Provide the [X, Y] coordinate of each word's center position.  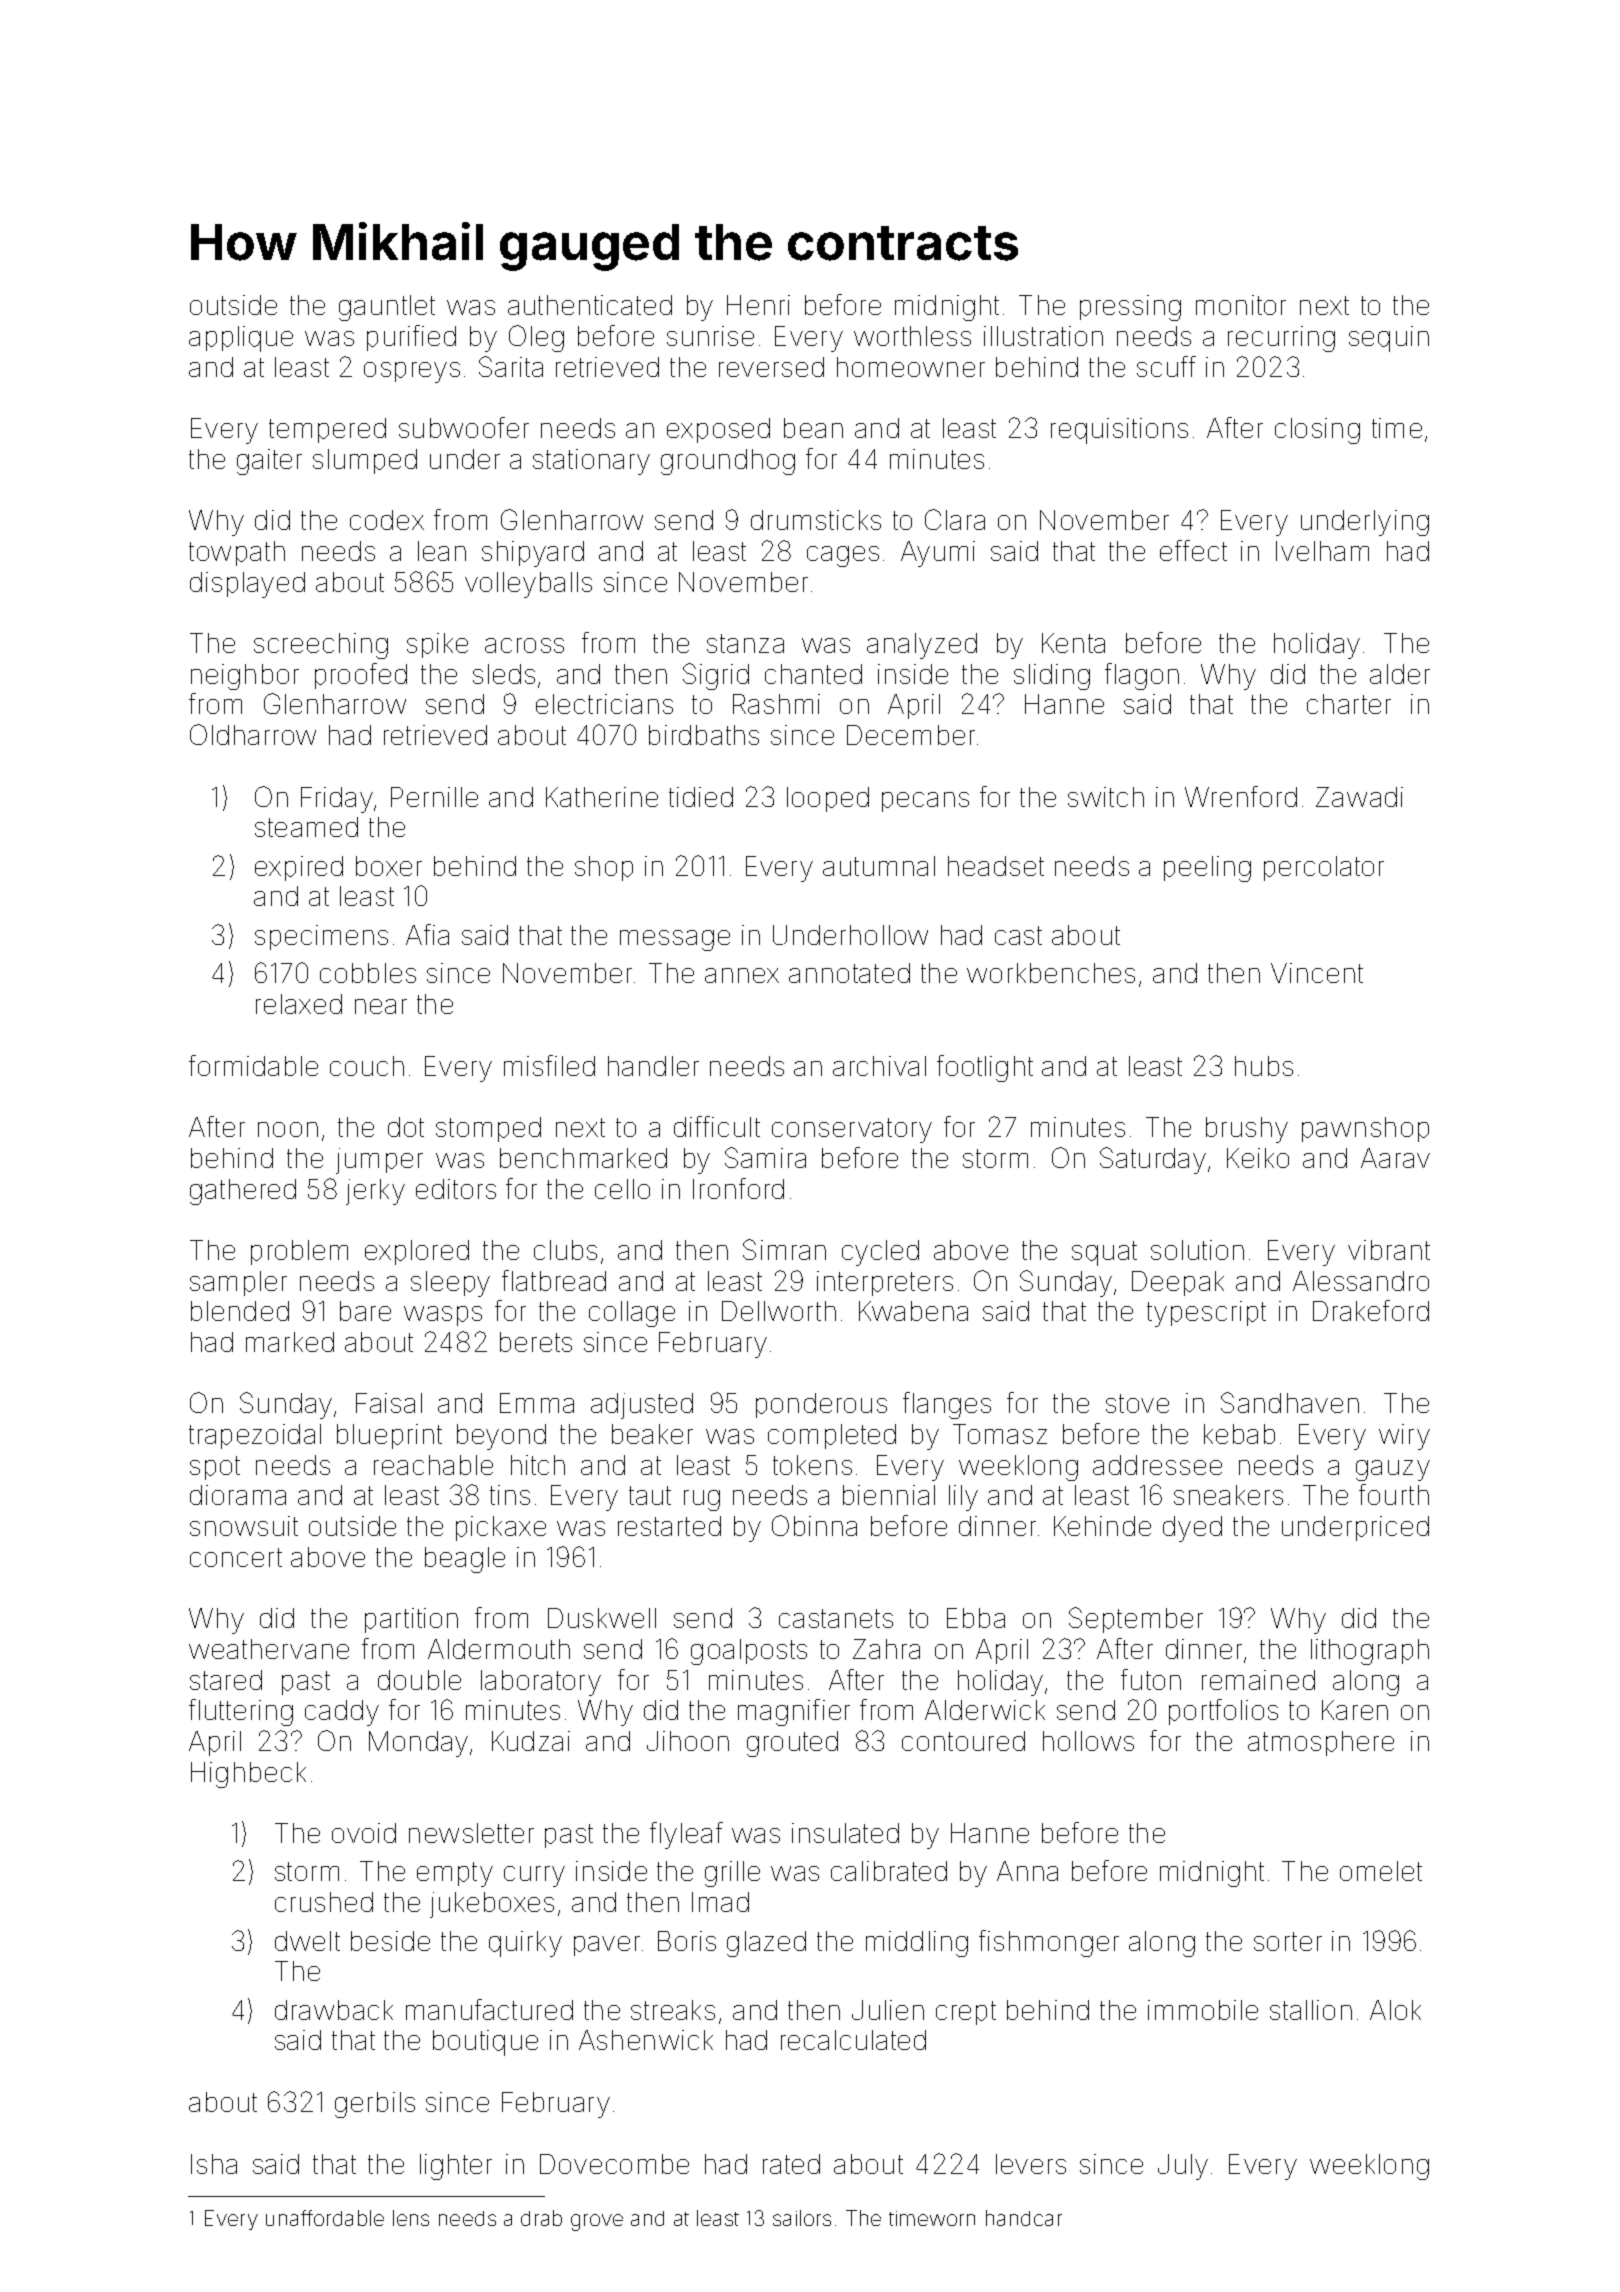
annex [742, 975]
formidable [253, 1065]
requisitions [1119, 431]
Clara [955, 519]
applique [241, 339]
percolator [1324, 868]
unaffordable [325, 2218]
